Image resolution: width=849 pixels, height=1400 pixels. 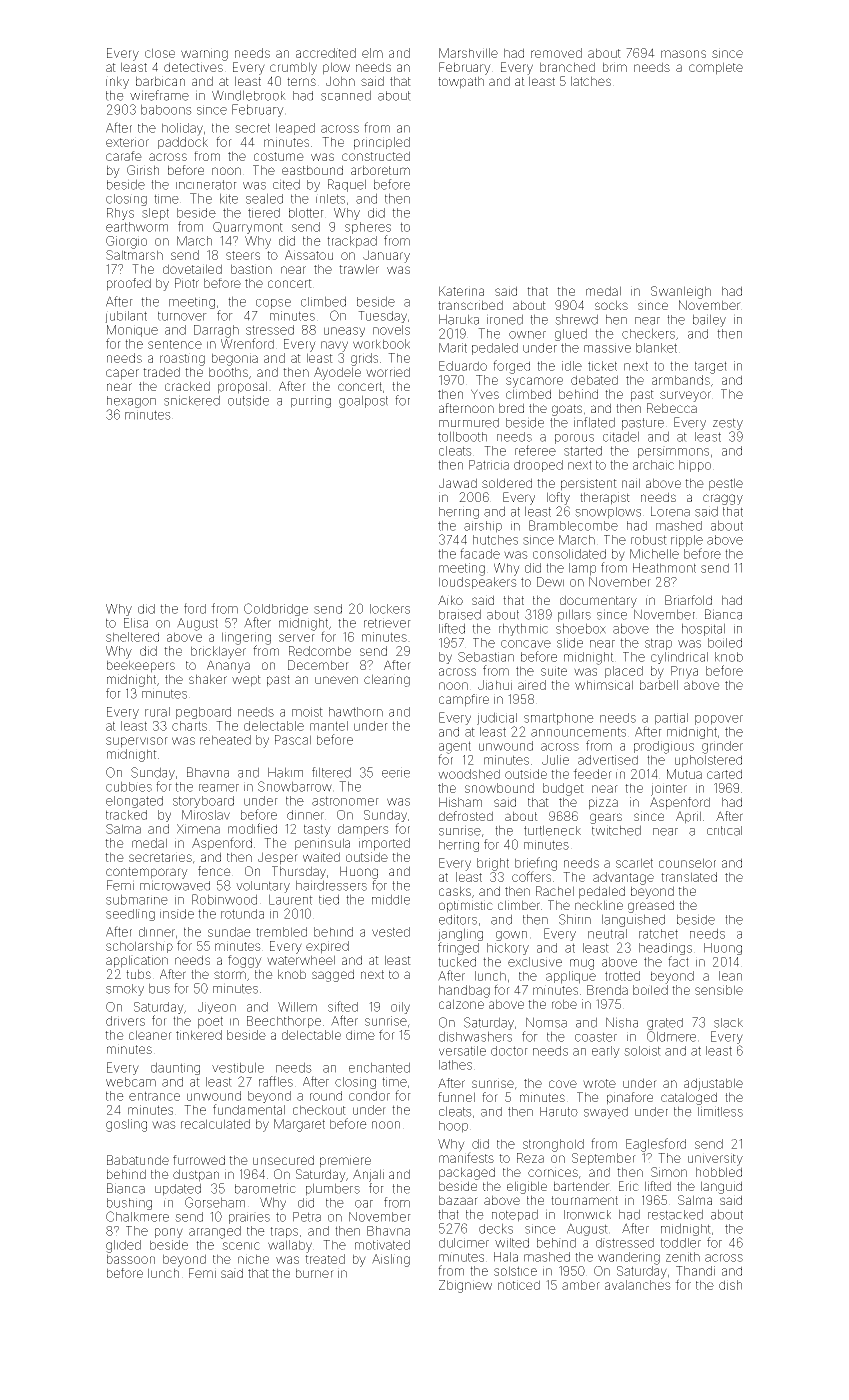 What do you see at coordinates (556, 53) in the screenshot?
I see `removed` at bounding box center [556, 53].
